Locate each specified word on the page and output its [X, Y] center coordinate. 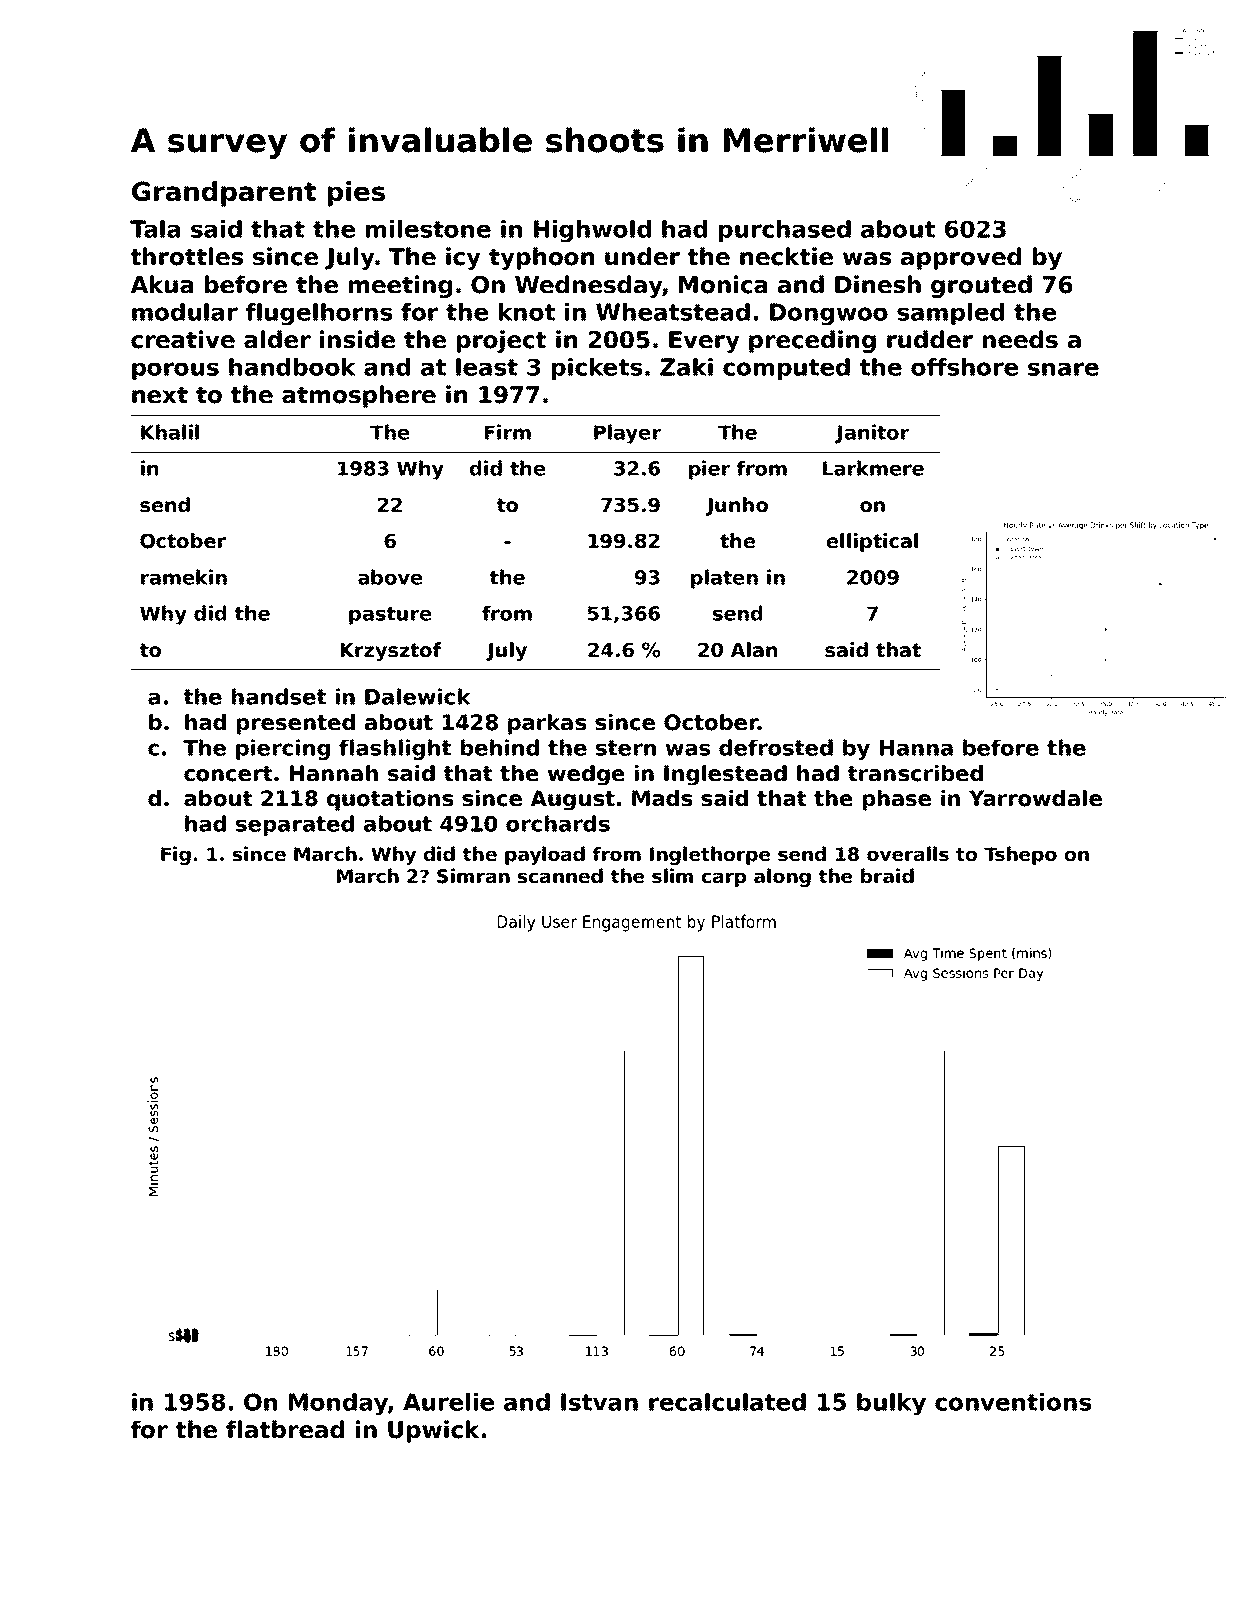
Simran [473, 876]
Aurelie [448, 1402]
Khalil [170, 432]
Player [627, 434]
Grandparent [224, 194]
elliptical [872, 542]
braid [887, 876]
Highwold [592, 231]
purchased [785, 231]
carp [724, 879]
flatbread [285, 1429]
